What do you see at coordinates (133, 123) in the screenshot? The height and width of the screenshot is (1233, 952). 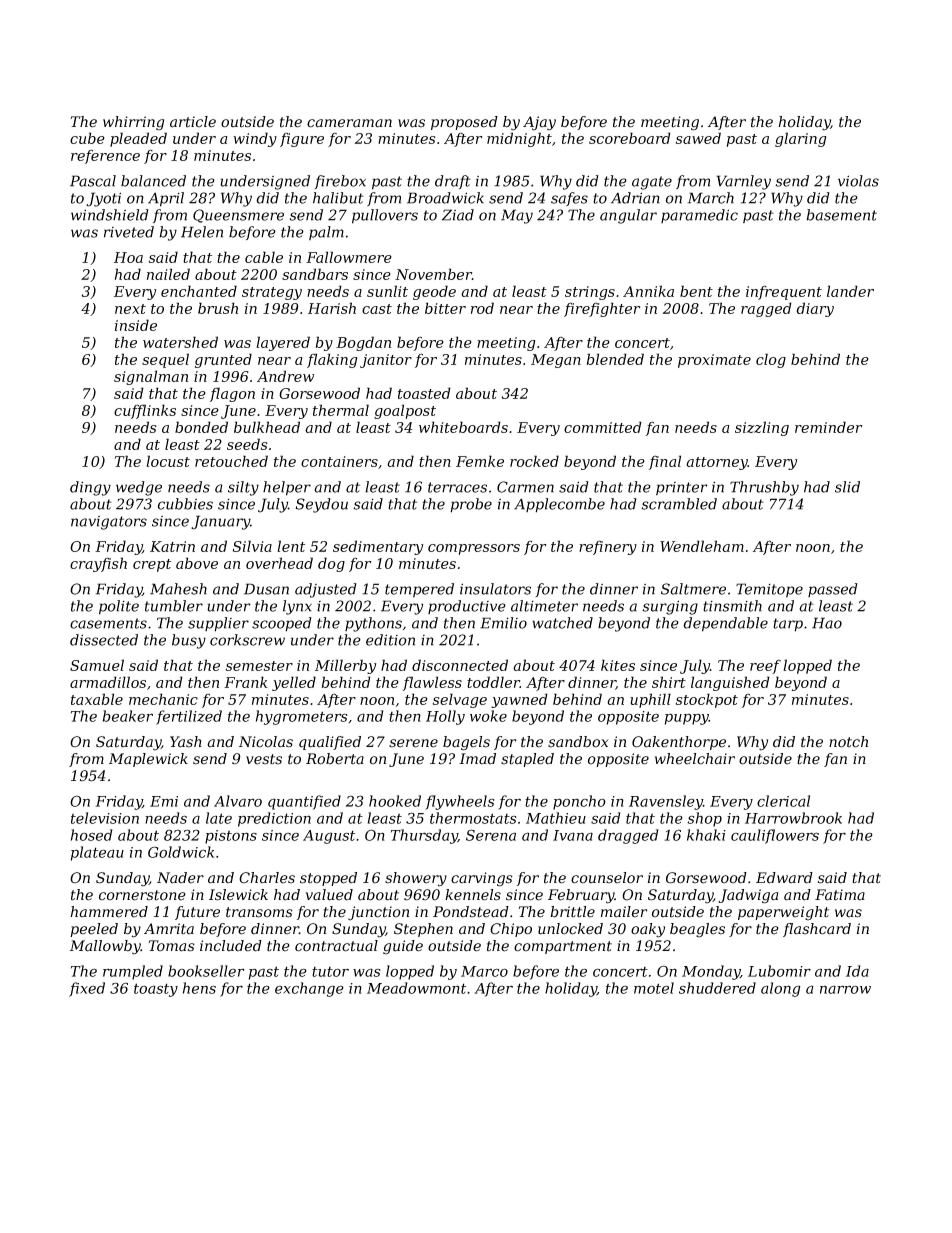 I see `whirring` at bounding box center [133, 123].
